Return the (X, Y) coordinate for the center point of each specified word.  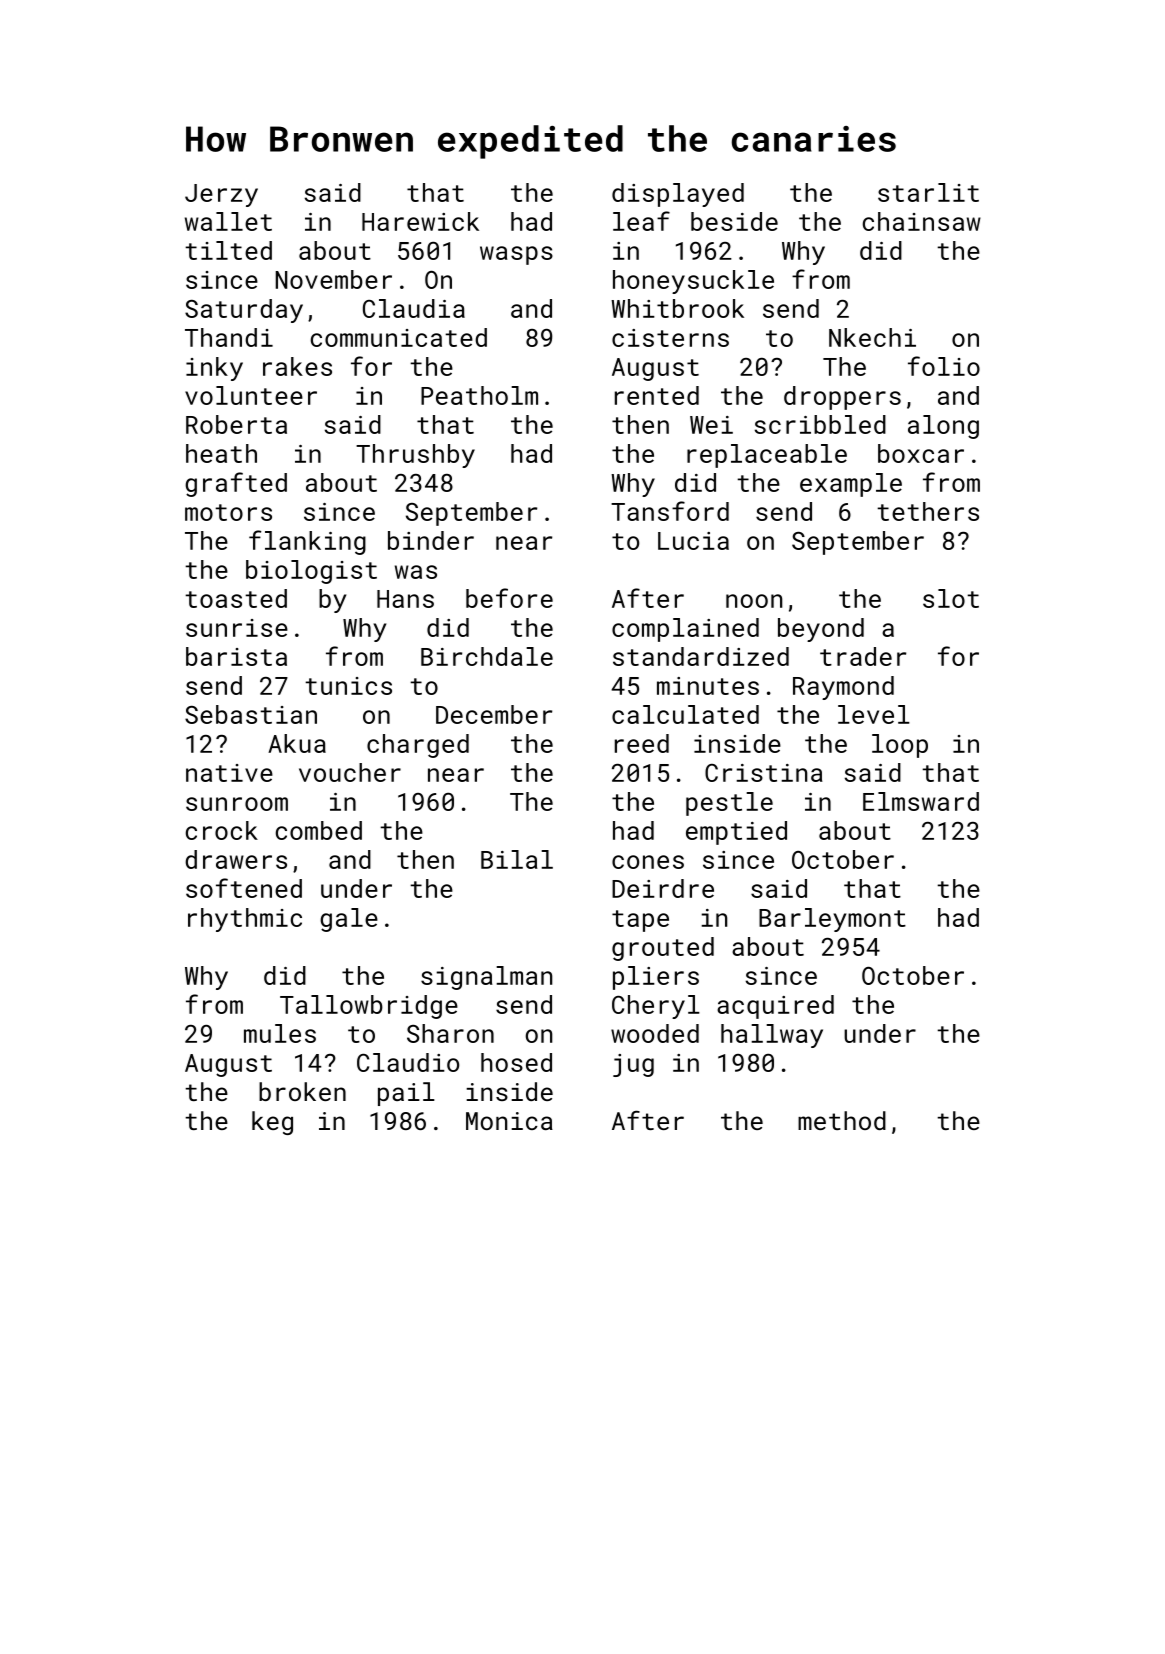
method (842, 1120)
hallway (772, 1036)
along (943, 427)
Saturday (244, 311)
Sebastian (251, 714)
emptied (736, 833)
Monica (509, 1121)
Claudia (414, 308)
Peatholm (479, 395)
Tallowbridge (369, 1007)
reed (642, 743)
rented (657, 395)
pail (406, 1094)
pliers (656, 978)
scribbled (820, 424)
